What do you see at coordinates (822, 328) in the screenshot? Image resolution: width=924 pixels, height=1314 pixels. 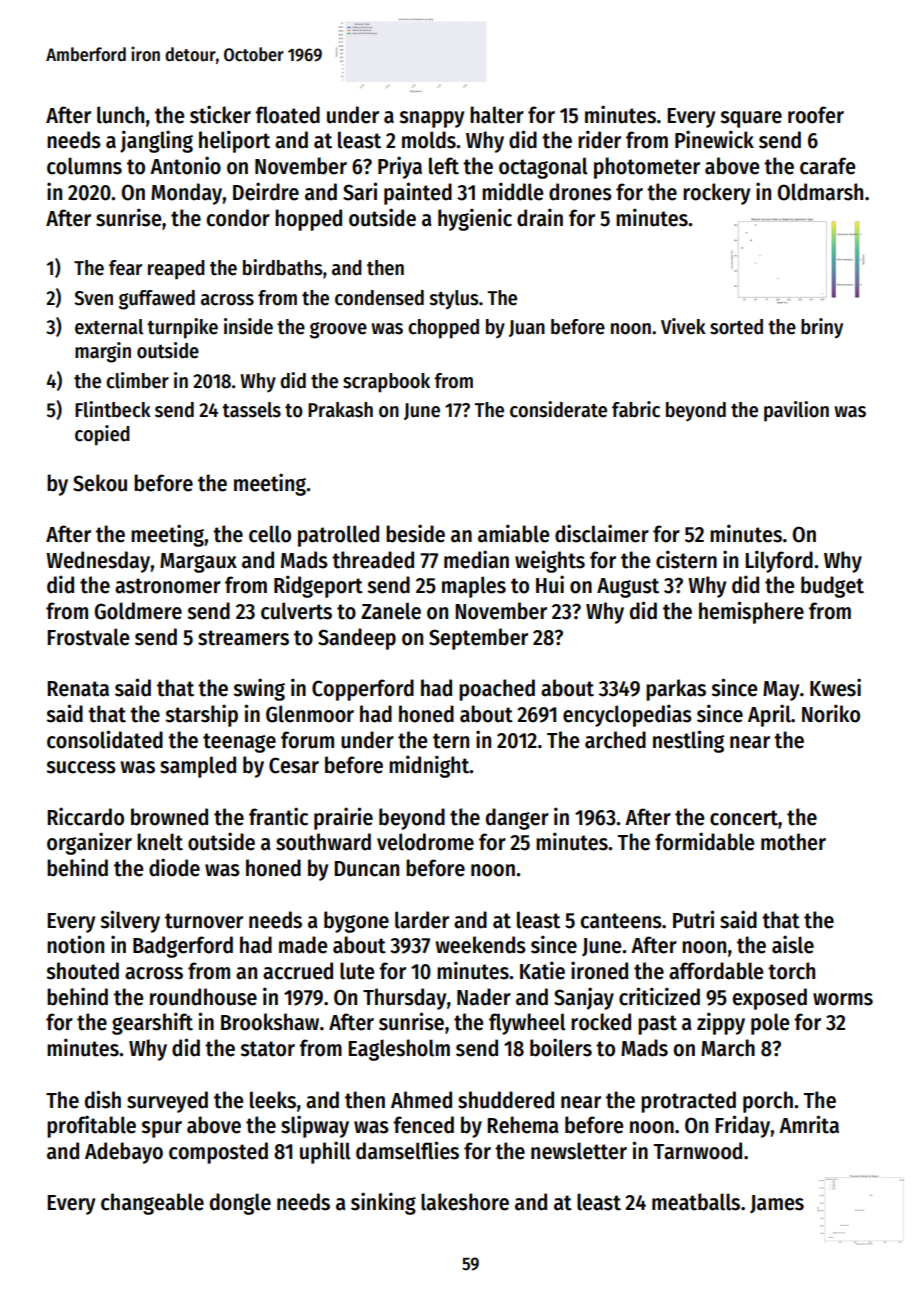 I see `briny` at bounding box center [822, 328].
